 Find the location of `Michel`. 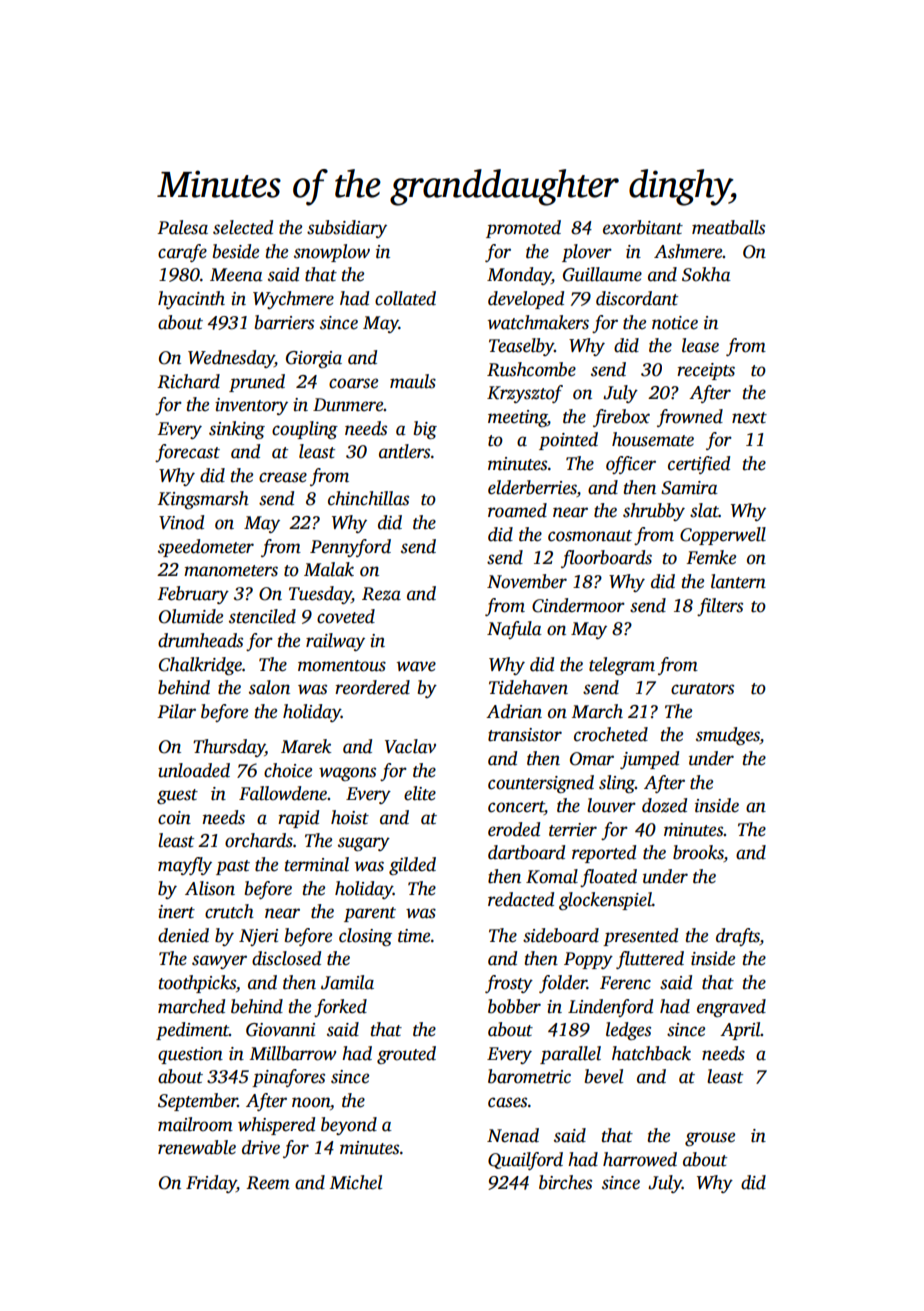

Michel is located at coordinates (356, 1182).
